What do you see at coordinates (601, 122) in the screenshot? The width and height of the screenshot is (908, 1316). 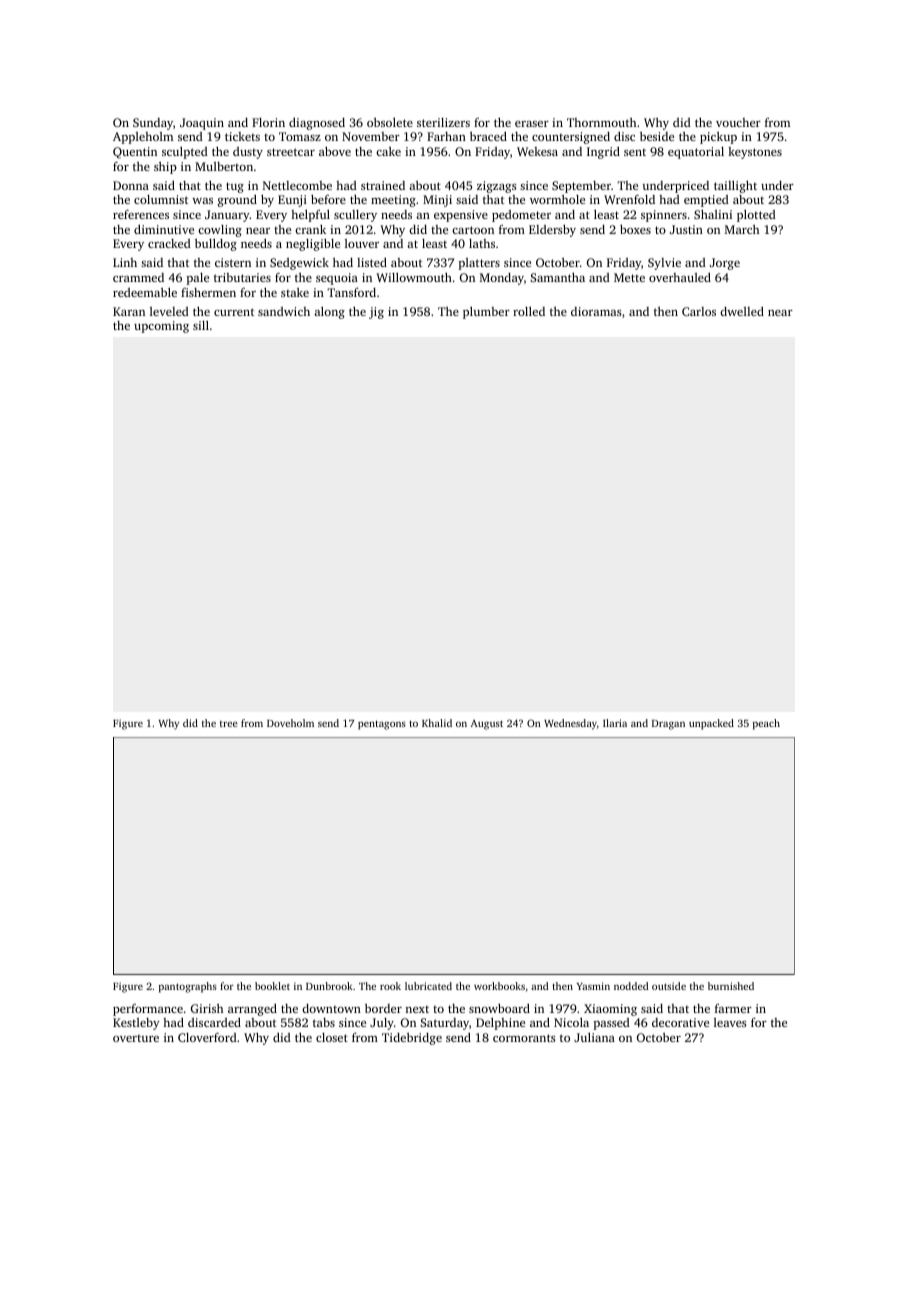 I see `Thornmouth` at bounding box center [601, 122].
